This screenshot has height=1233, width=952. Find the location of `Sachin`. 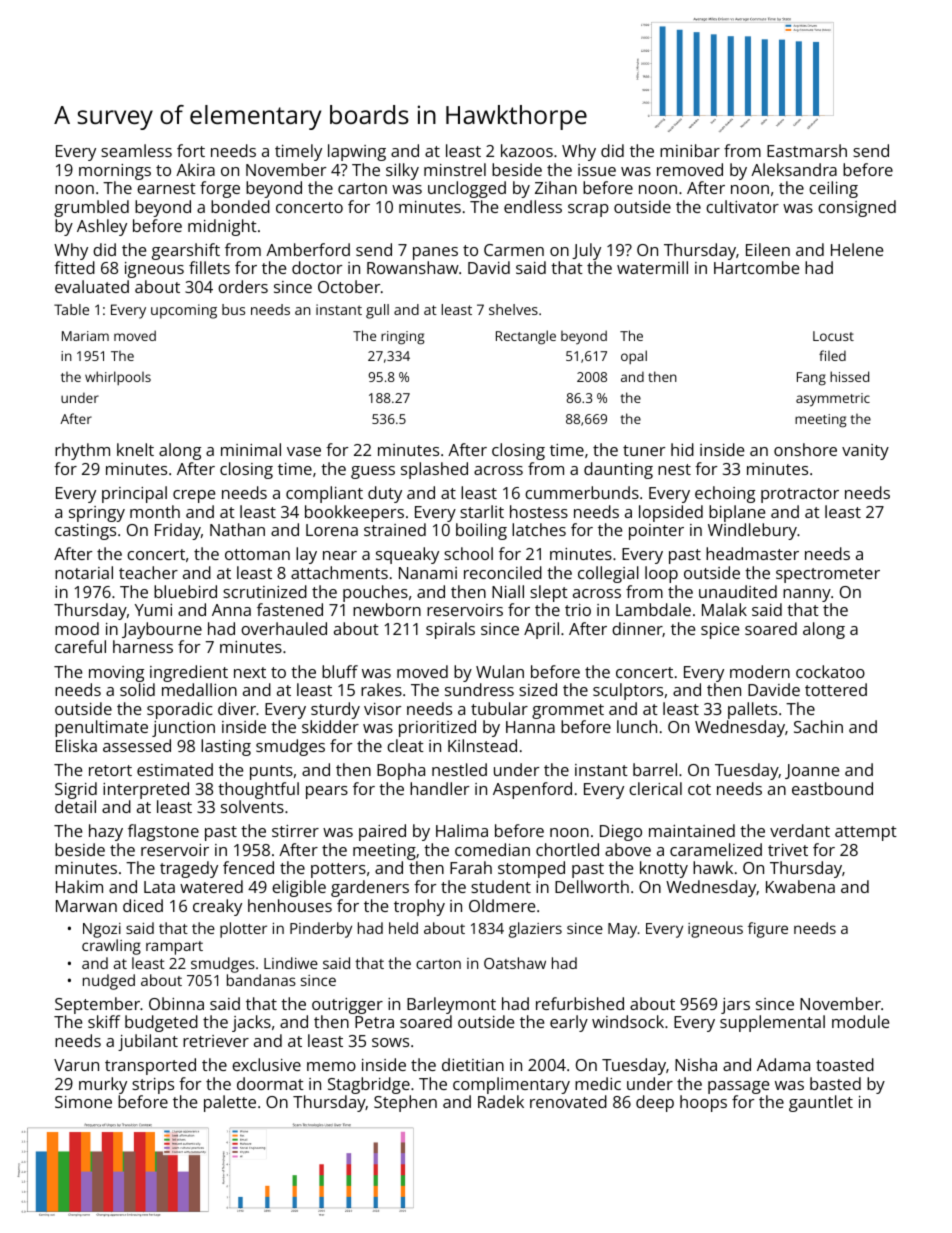

Sachin is located at coordinates (818, 726).
